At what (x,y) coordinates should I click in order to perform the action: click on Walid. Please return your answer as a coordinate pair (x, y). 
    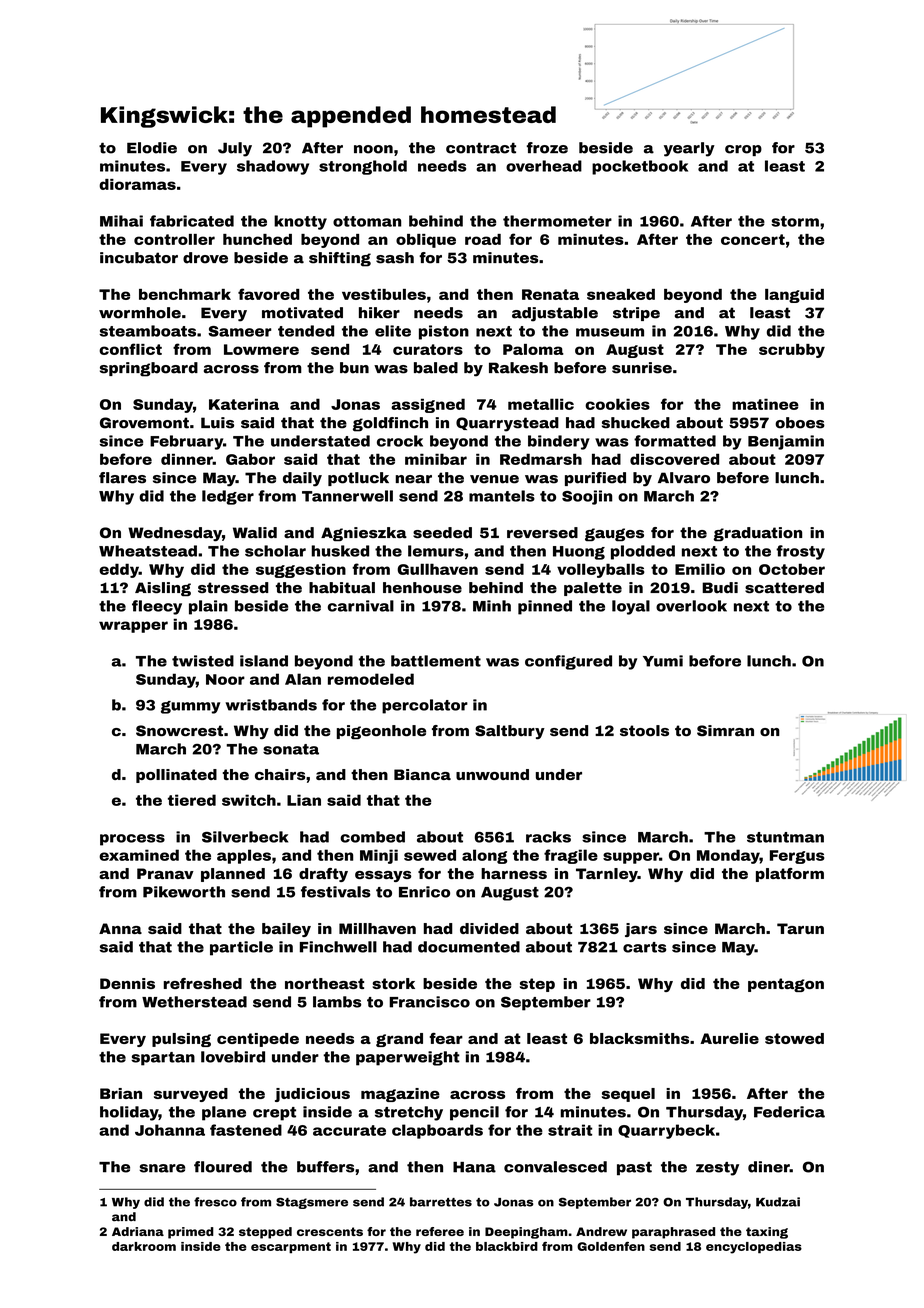
    Looking at the image, I should click on (255, 533).
